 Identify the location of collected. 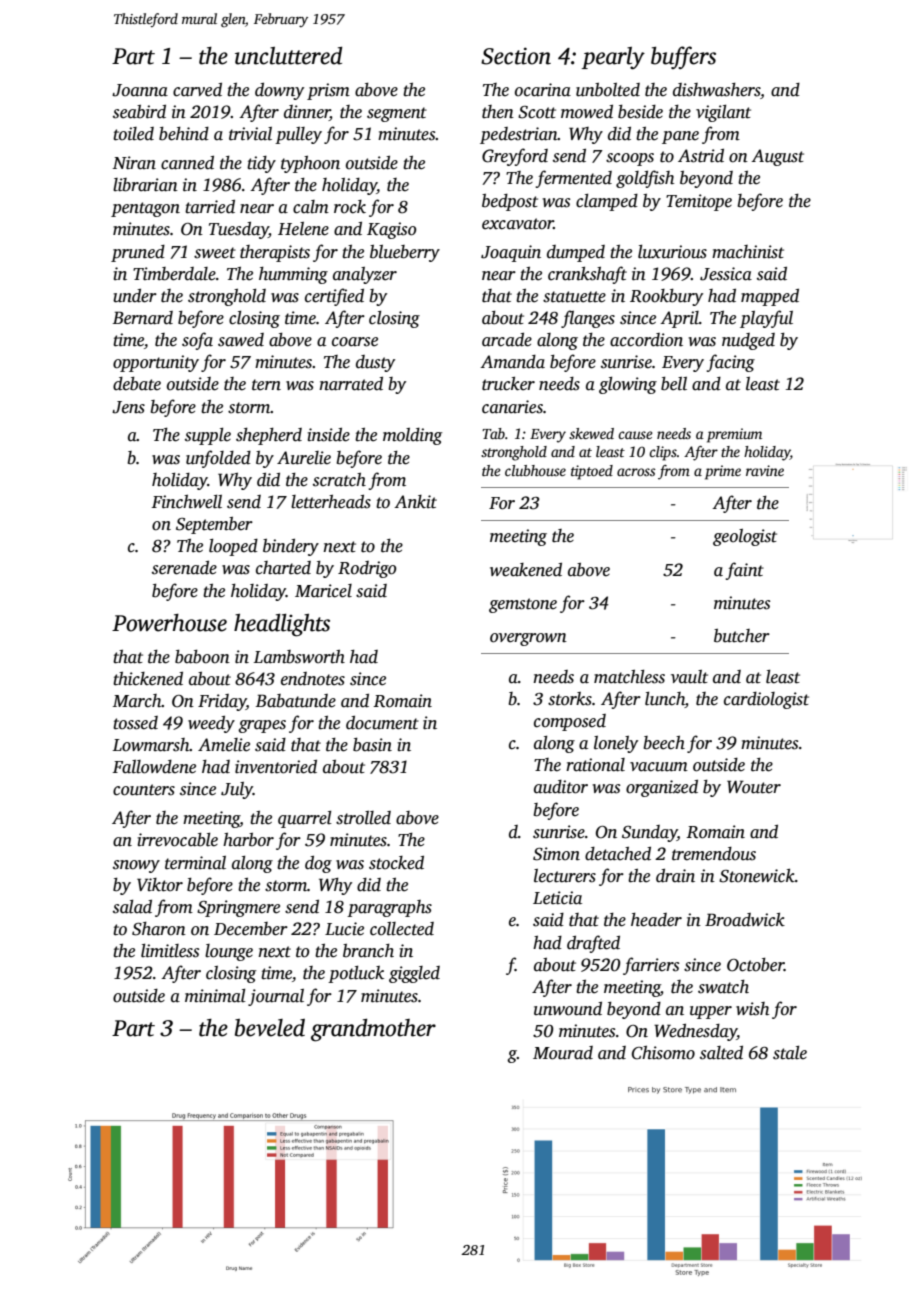
(402, 929).
